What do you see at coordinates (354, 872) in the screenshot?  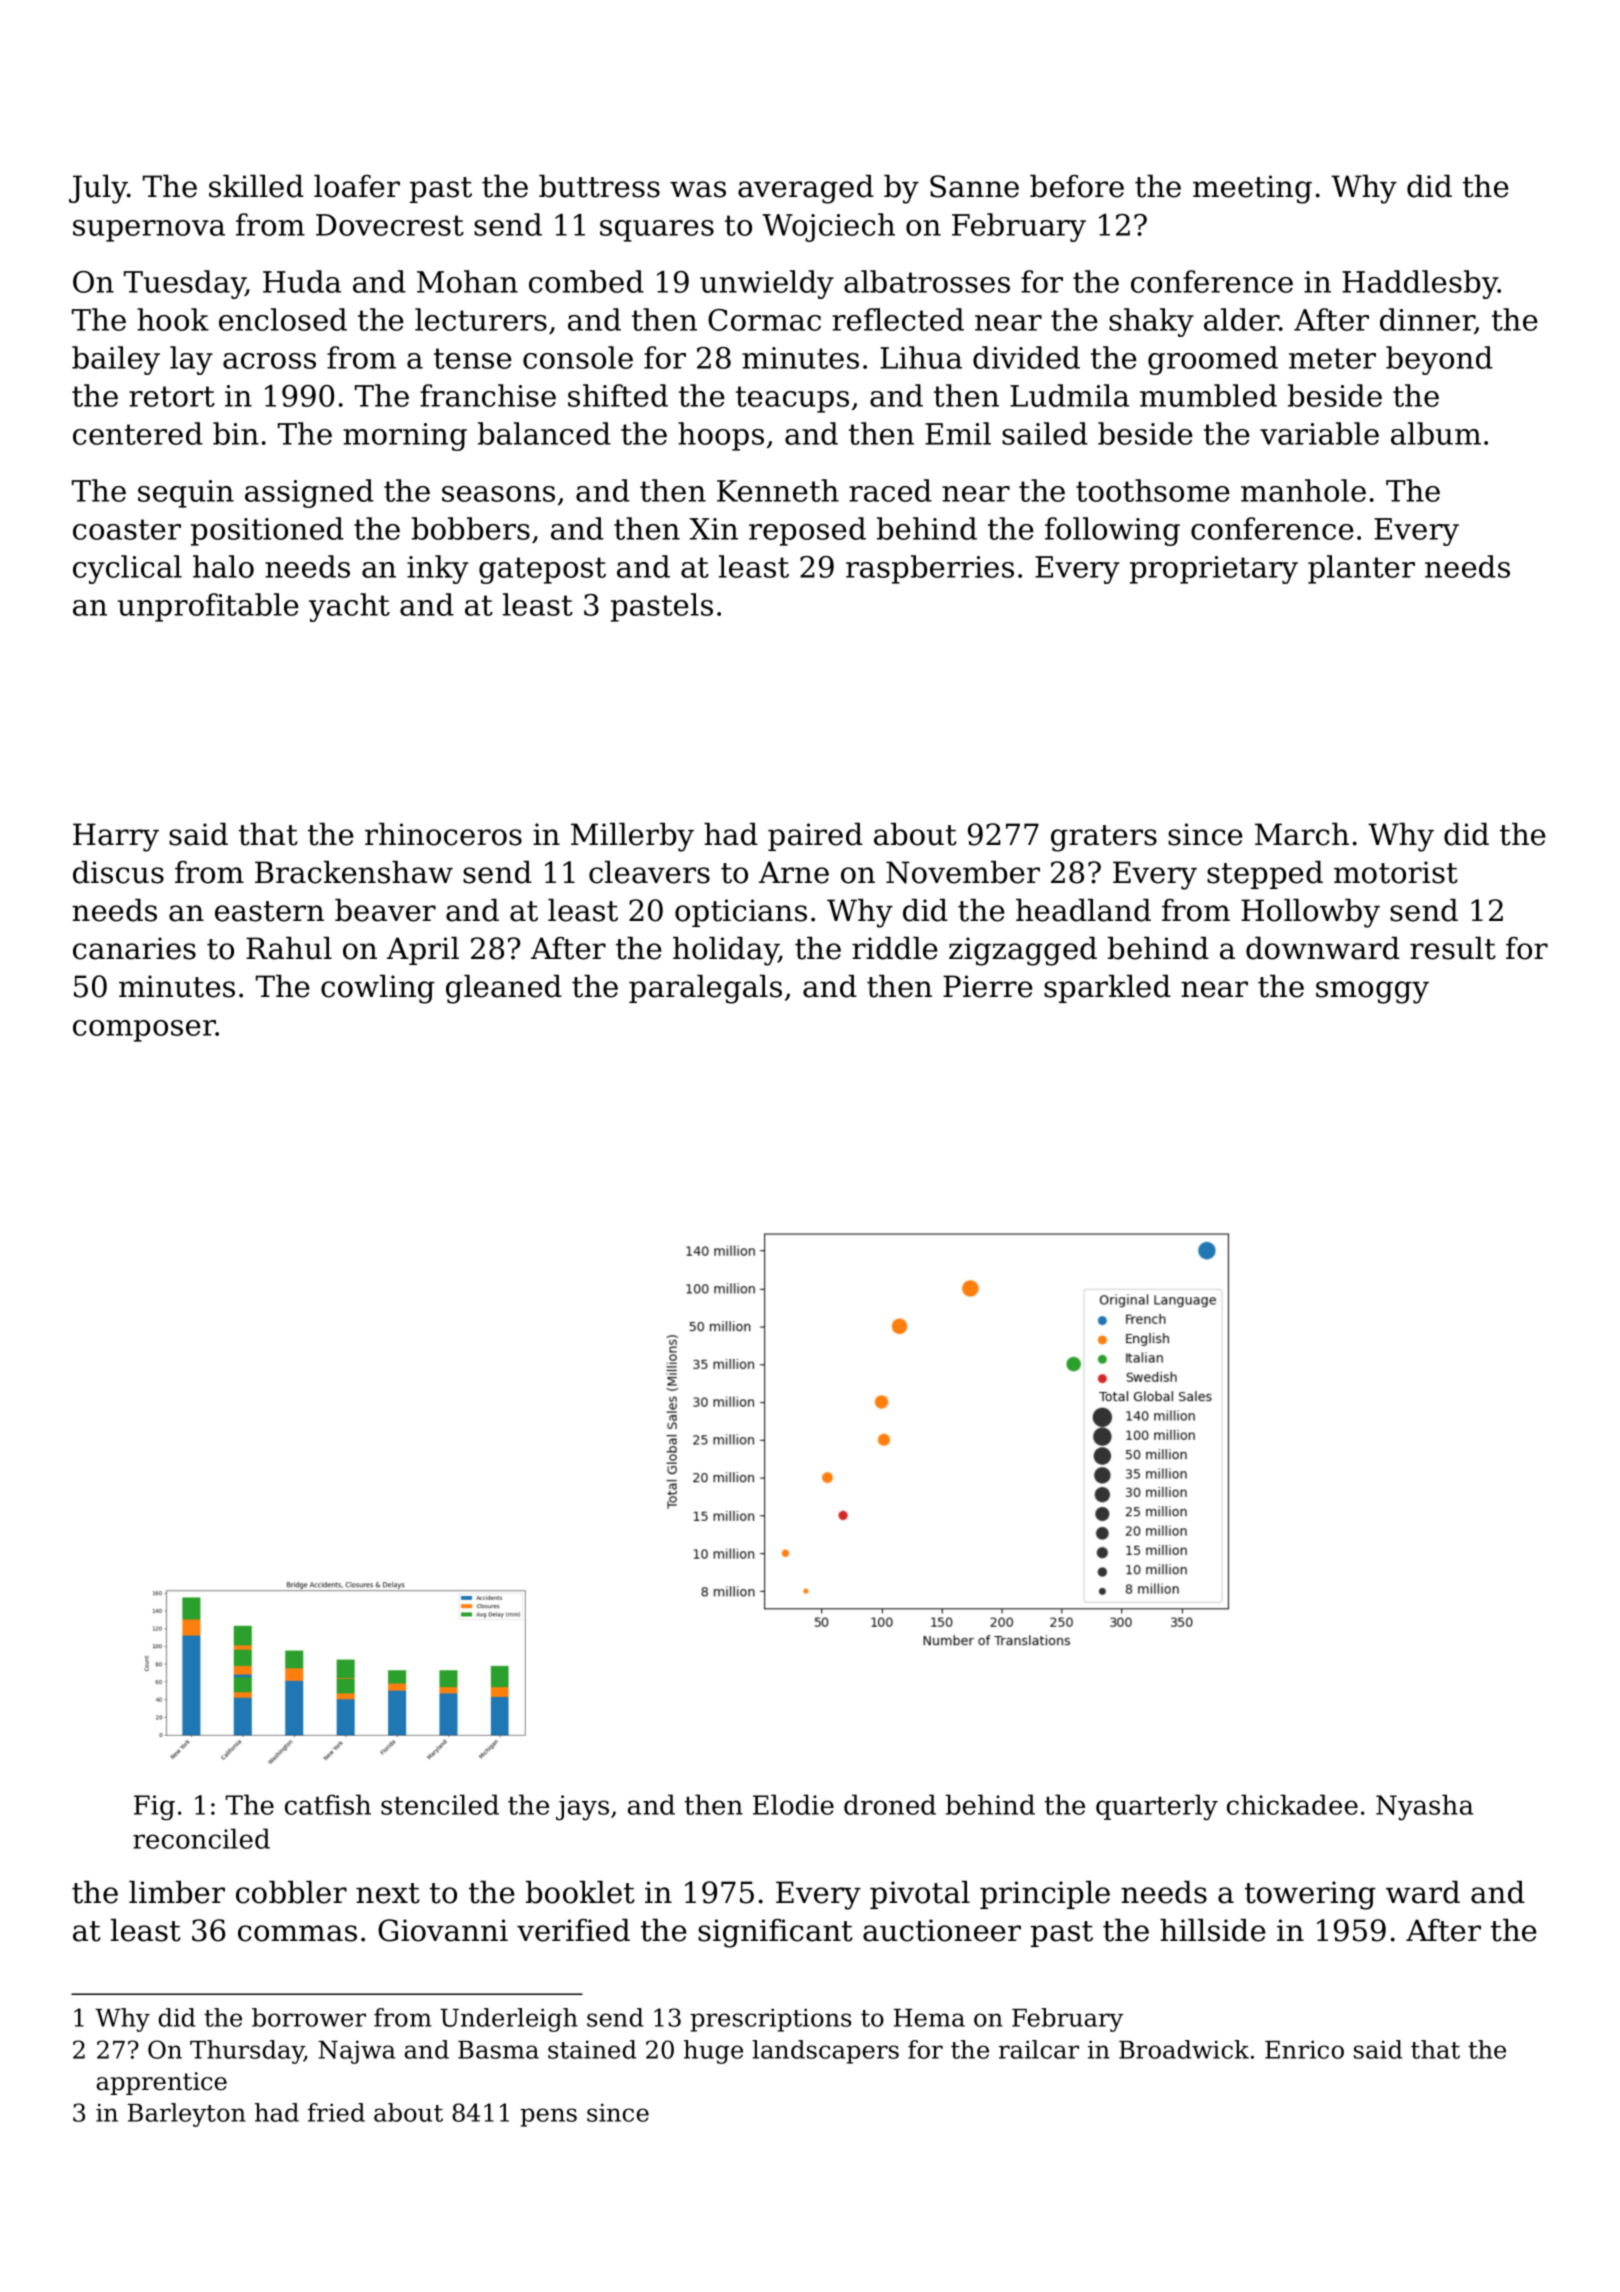 I see `Brackenshaw` at bounding box center [354, 872].
